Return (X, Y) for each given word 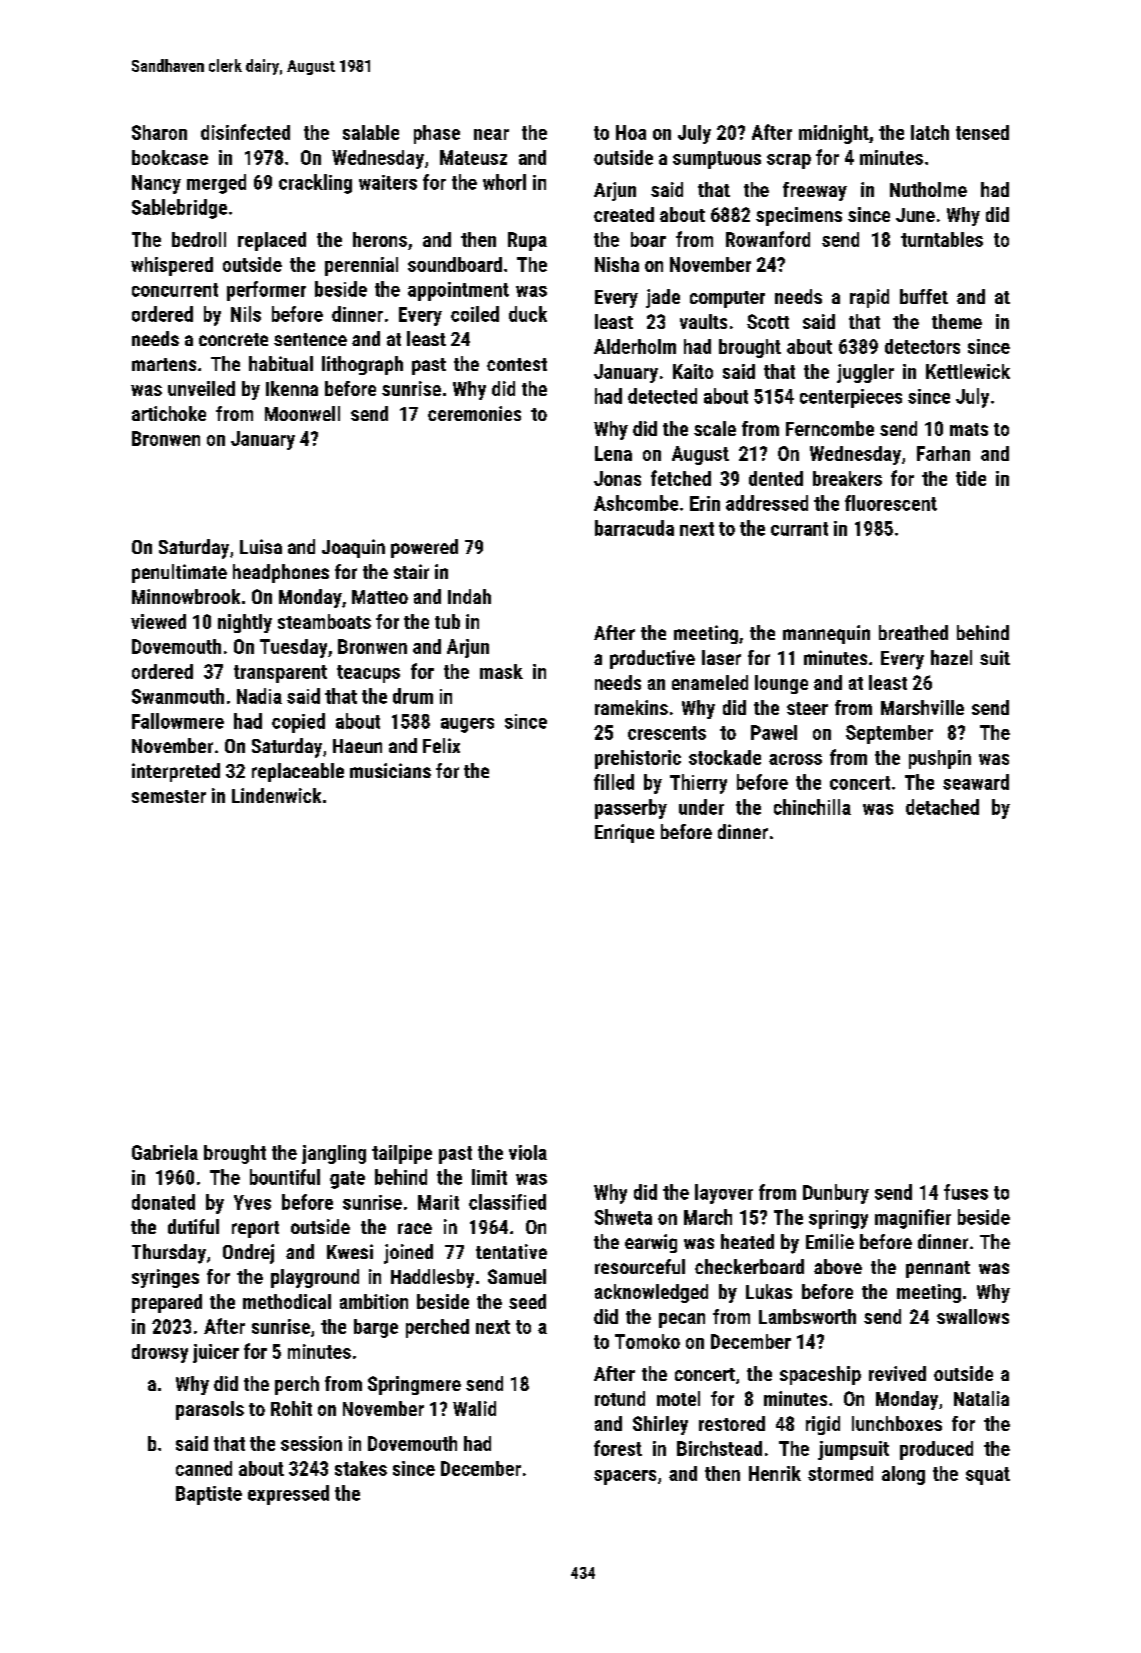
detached (942, 807)
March (708, 1217)
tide (971, 478)
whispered (172, 266)
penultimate (179, 573)
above (838, 1266)
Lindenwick (276, 795)
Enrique (624, 833)
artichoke (169, 413)
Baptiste (209, 1495)
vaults (703, 321)
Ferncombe (830, 428)
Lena (613, 453)
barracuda (634, 528)
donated (163, 1202)
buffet (924, 296)
